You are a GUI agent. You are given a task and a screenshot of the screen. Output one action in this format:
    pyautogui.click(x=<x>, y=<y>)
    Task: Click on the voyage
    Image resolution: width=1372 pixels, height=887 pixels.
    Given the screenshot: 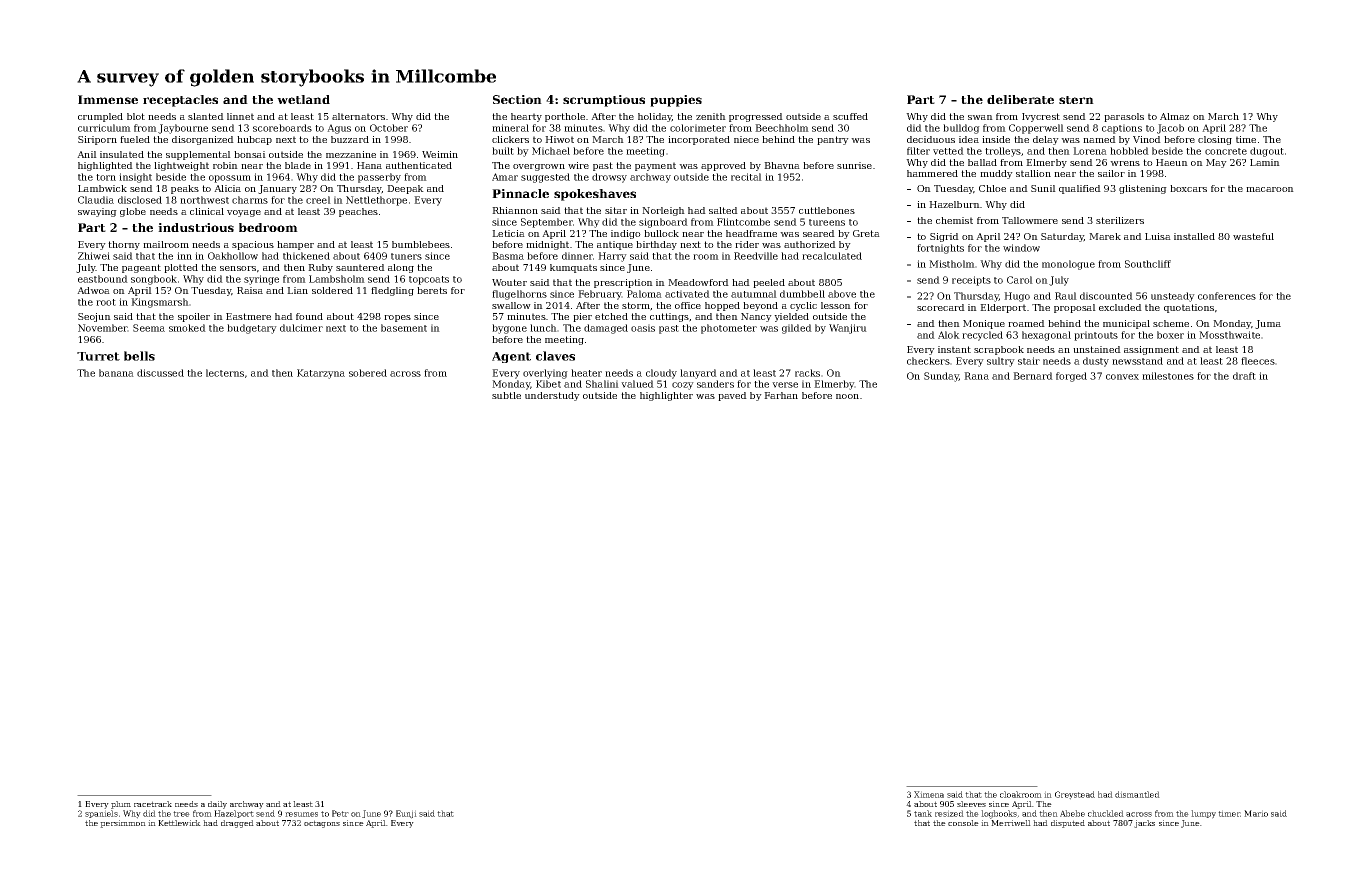 What is the action you would take?
    pyautogui.click(x=244, y=213)
